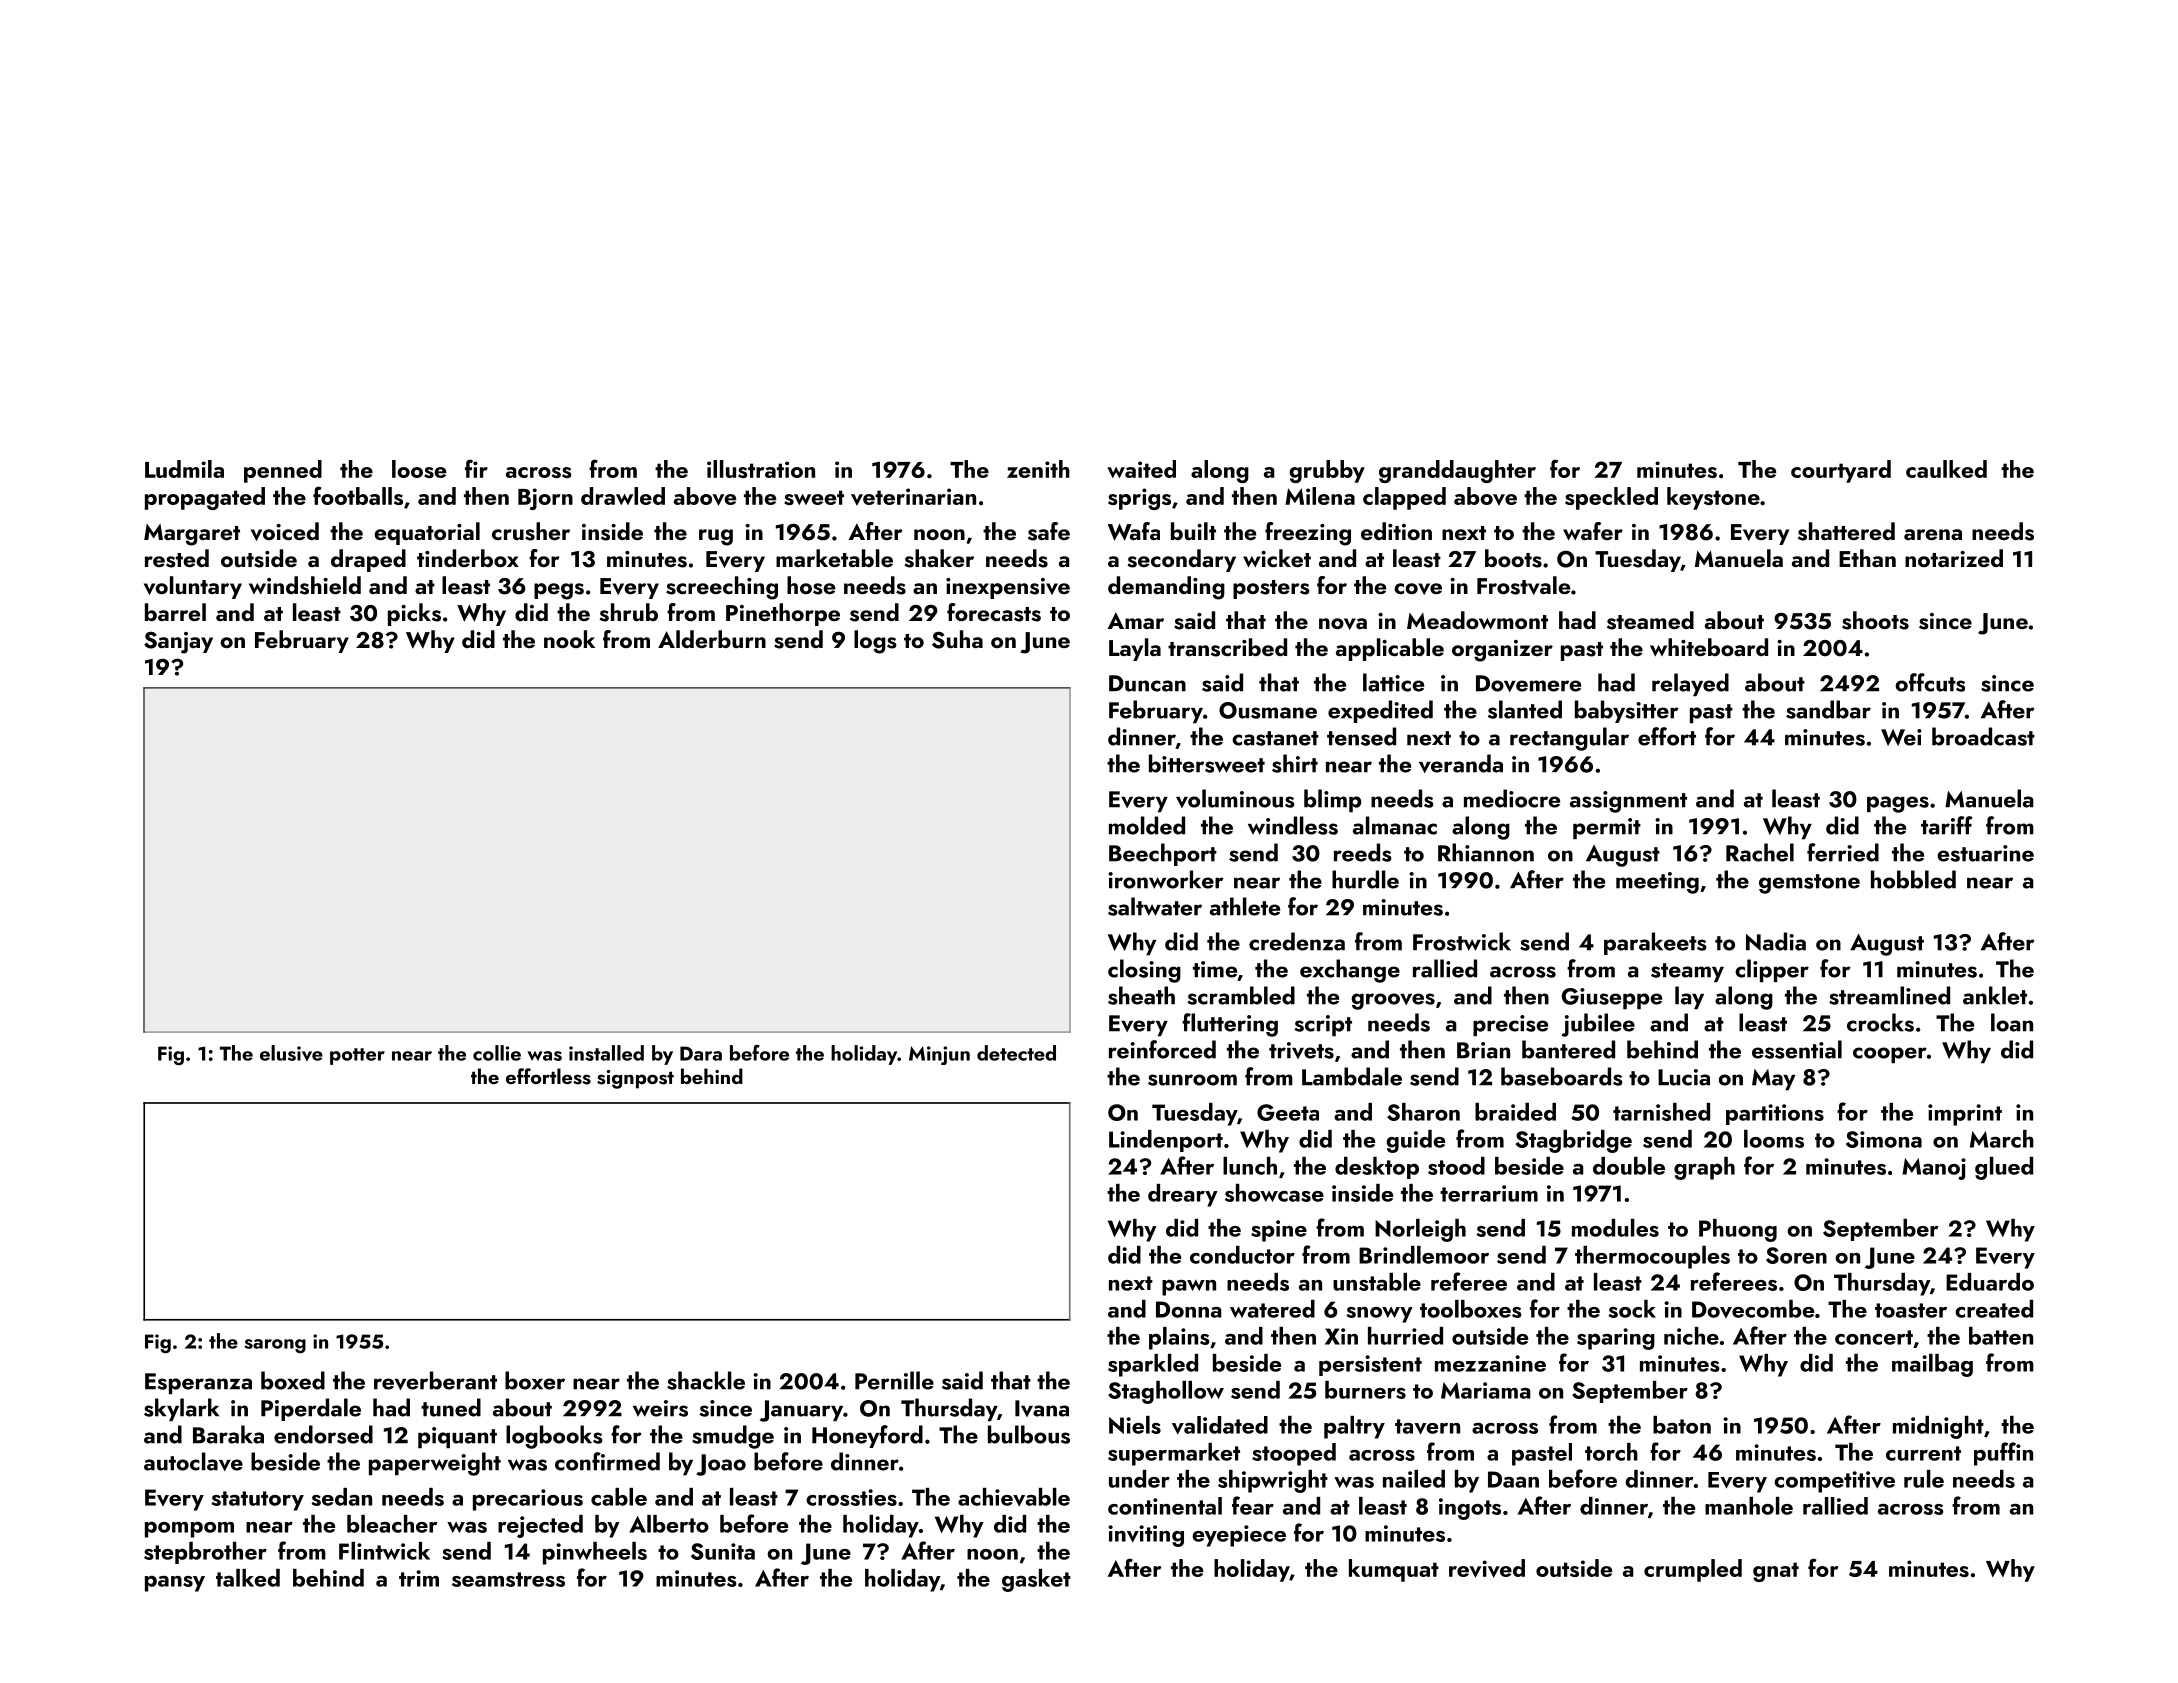 The height and width of the screenshot is (1683, 2178). Describe the element at coordinates (1457, 471) in the screenshot. I see `granddaughter` at that location.
